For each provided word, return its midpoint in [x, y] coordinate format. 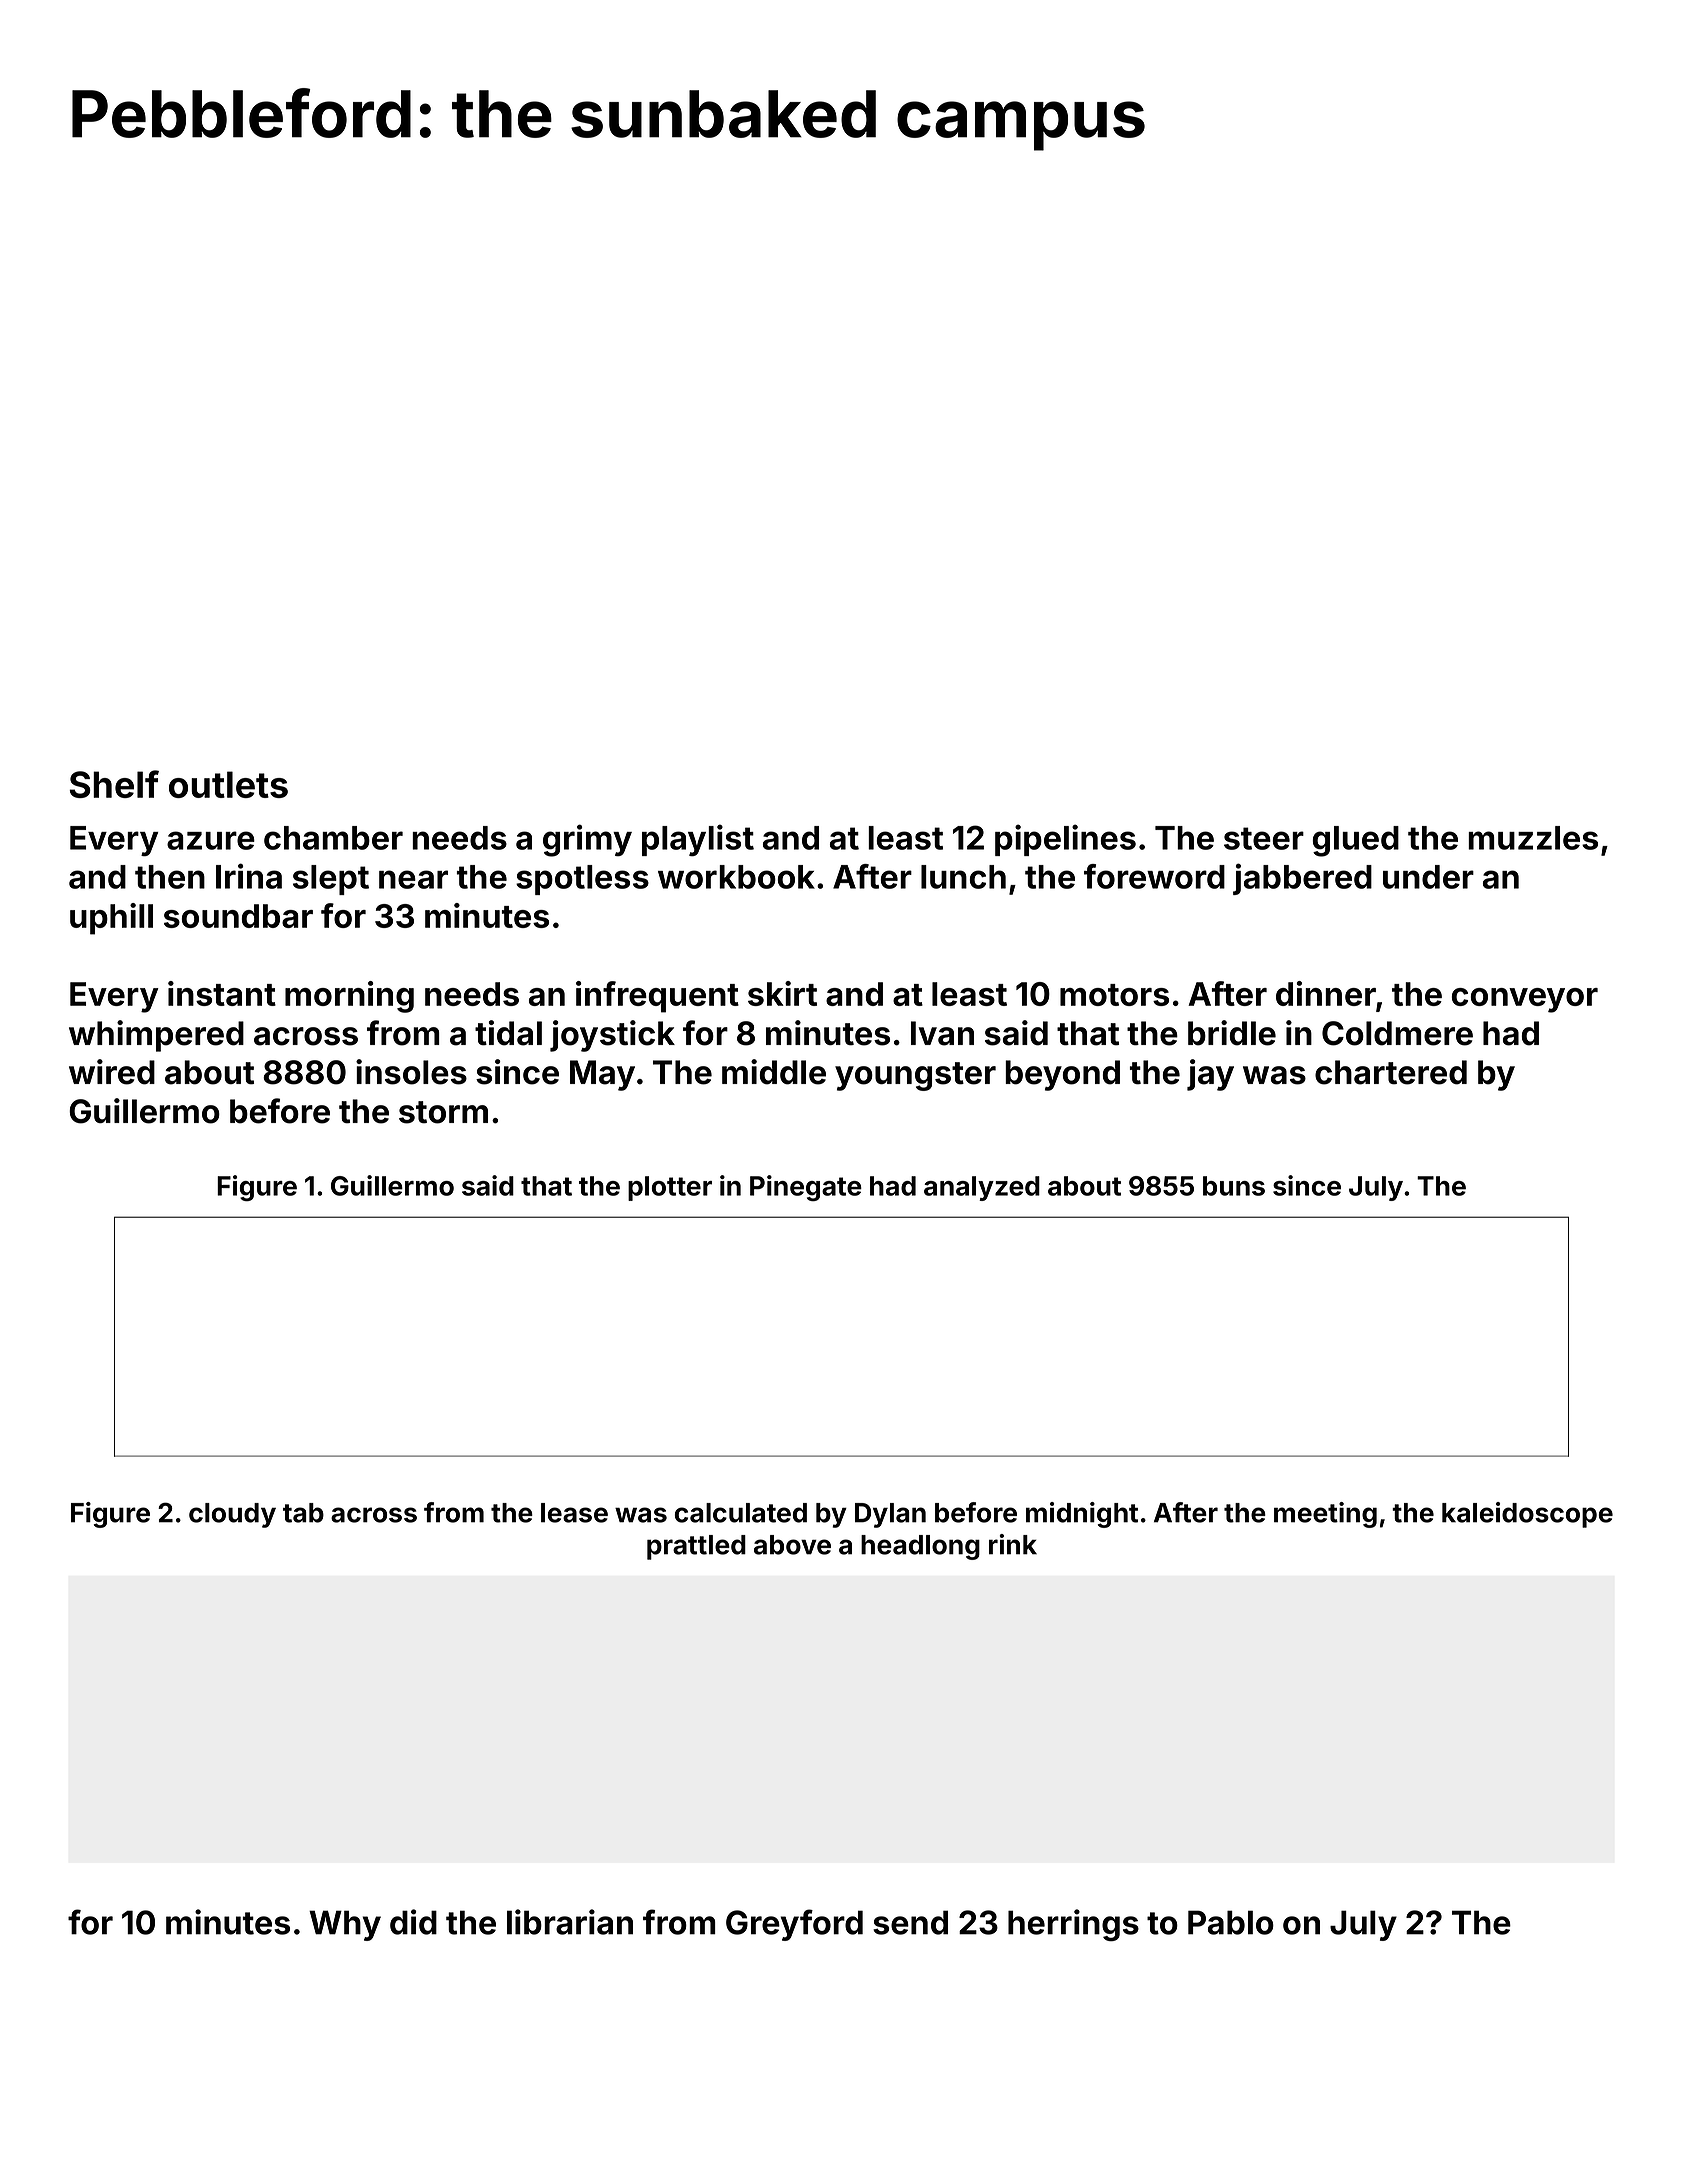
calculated [741, 1513]
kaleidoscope [1527, 1515]
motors [1114, 995]
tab [303, 1513]
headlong [920, 1547]
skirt [782, 993]
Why [345, 1925]
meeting [1325, 1515]
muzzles [1533, 838]
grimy [587, 840]
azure [211, 840]
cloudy [232, 1515]
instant [222, 993]
